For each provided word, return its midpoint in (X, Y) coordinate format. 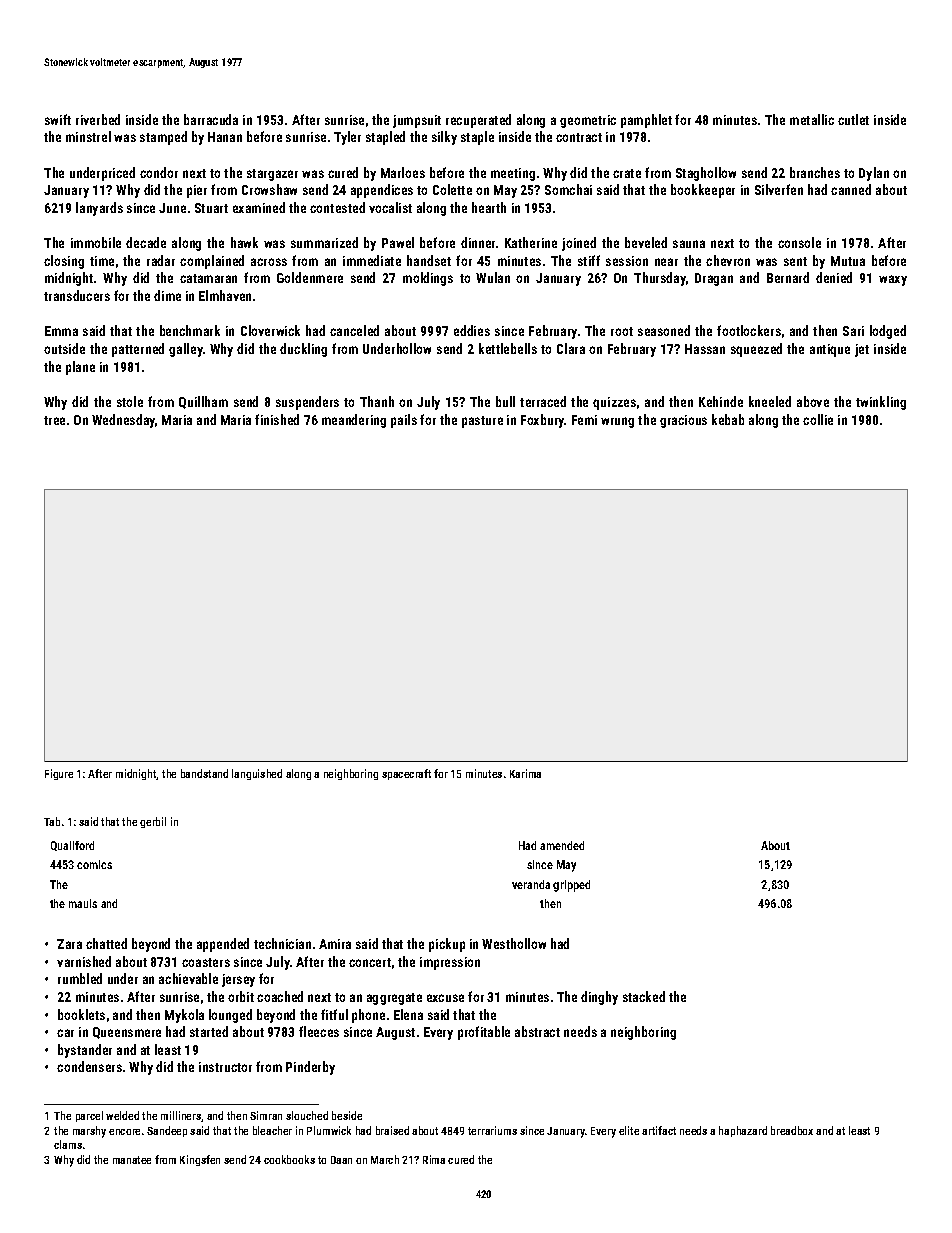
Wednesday (123, 421)
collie (818, 419)
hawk (244, 242)
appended (223, 945)
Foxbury (543, 421)
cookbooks (289, 1159)
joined (579, 244)
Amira (335, 944)
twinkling (881, 403)
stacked (644, 996)
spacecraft (406, 774)
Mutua (848, 261)
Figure (59, 774)
